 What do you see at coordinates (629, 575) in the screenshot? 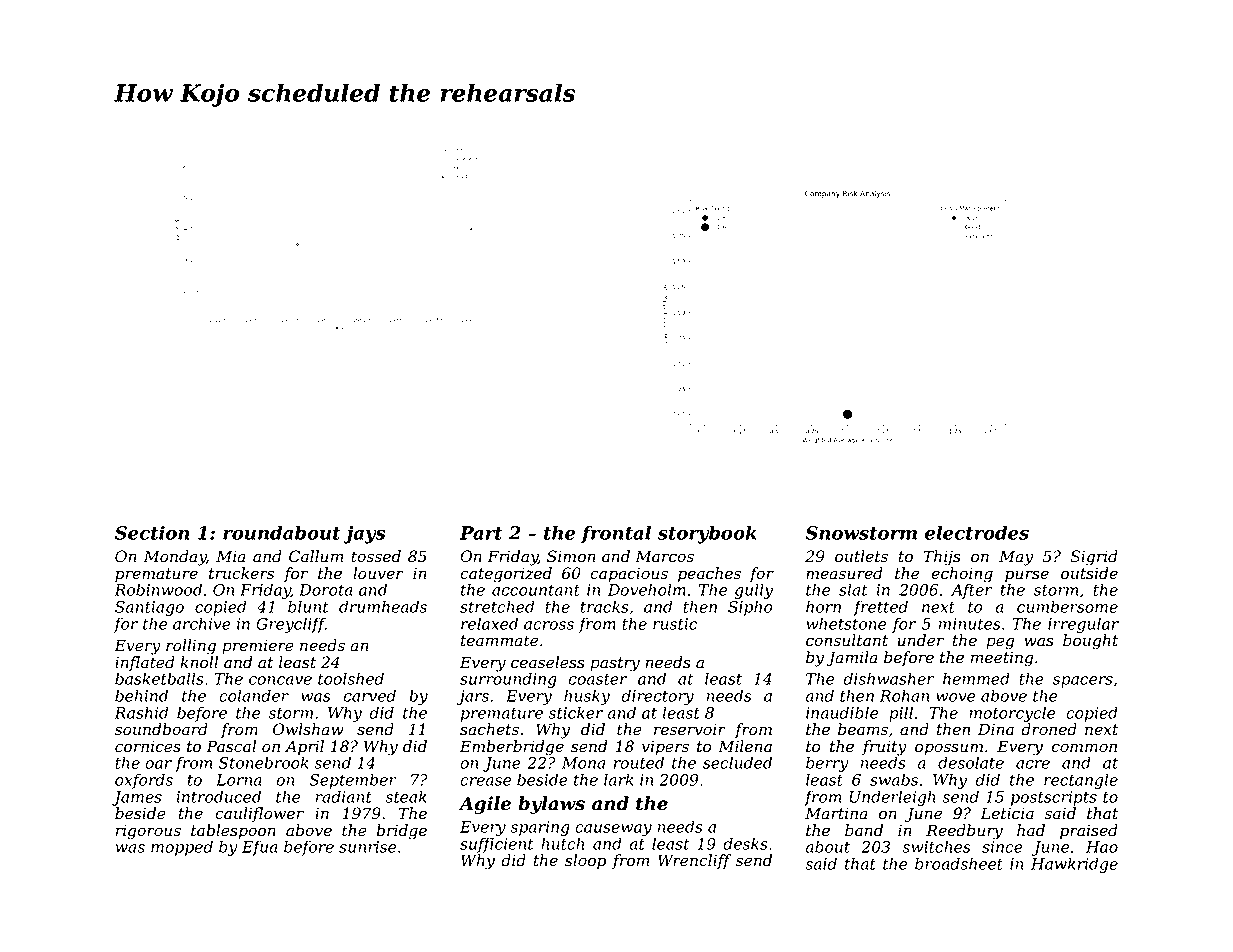
I see `capacious` at bounding box center [629, 575].
